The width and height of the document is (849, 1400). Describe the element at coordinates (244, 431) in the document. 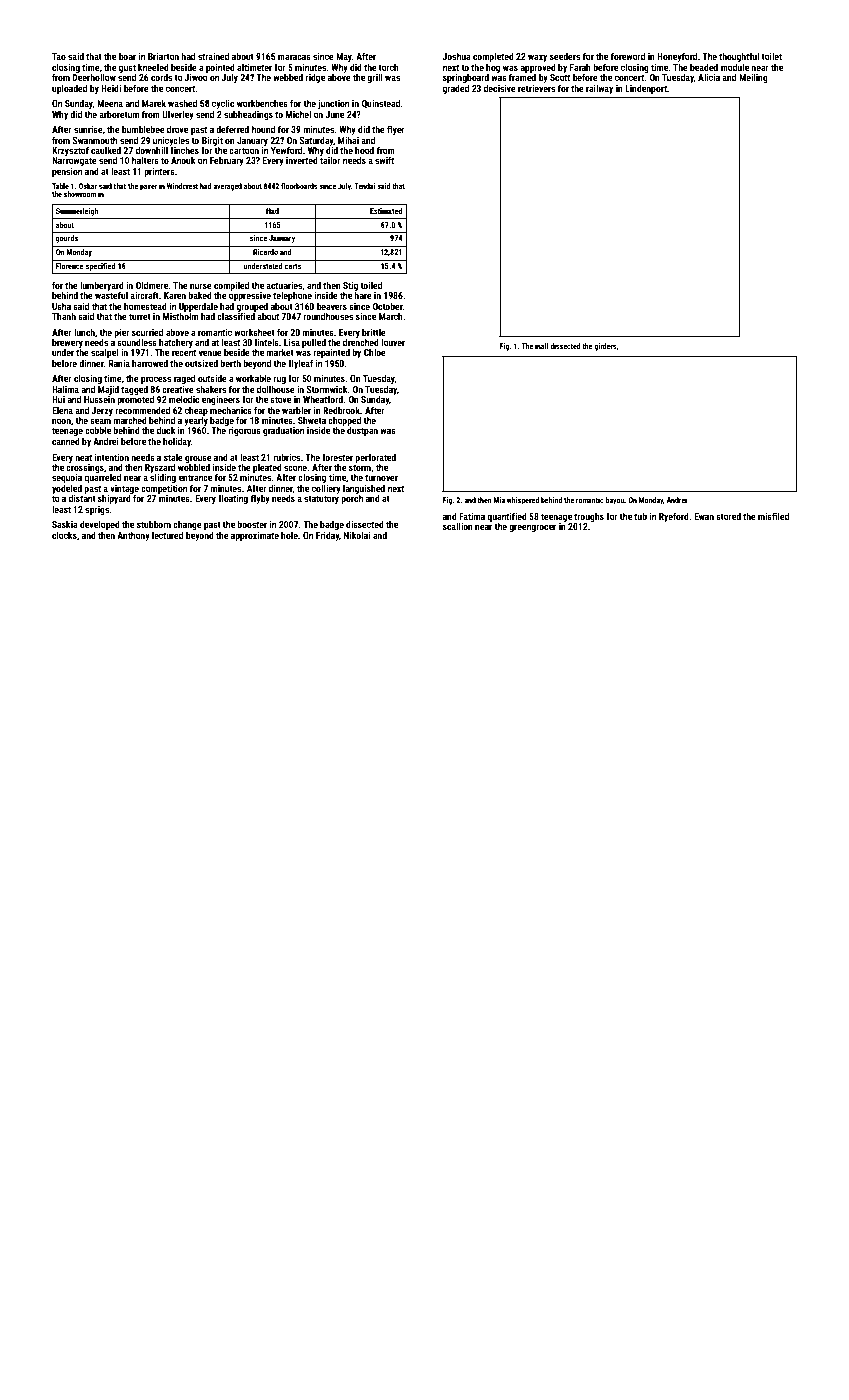

I see `rigorous` at that location.
